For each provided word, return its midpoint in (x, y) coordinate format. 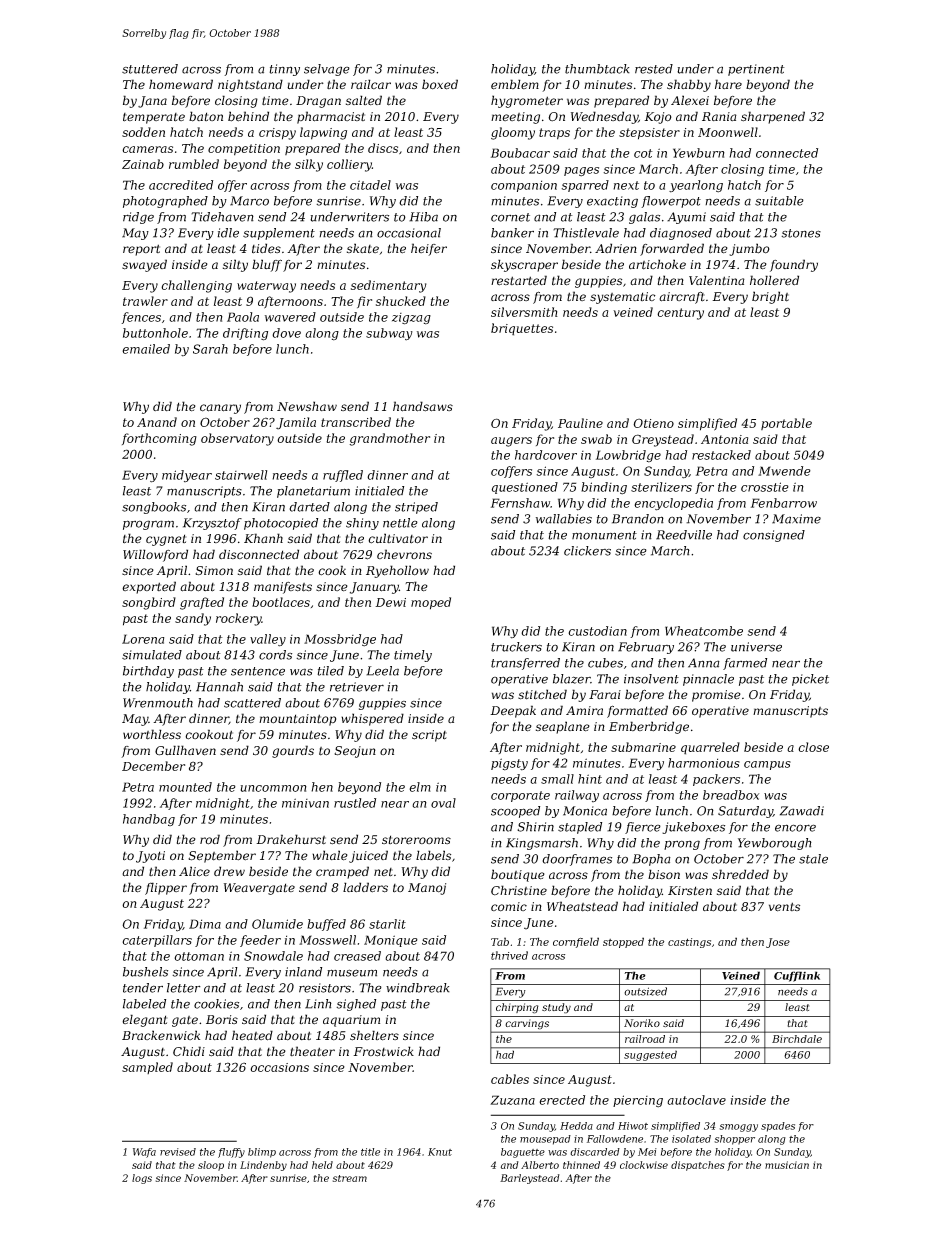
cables (510, 1079)
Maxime (796, 519)
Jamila (296, 423)
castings (689, 943)
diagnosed (681, 234)
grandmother (389, 439)
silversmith (524, 312)
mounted (185, 787)
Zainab (143, 164)
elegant (144, 1020)
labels (433, 855)
